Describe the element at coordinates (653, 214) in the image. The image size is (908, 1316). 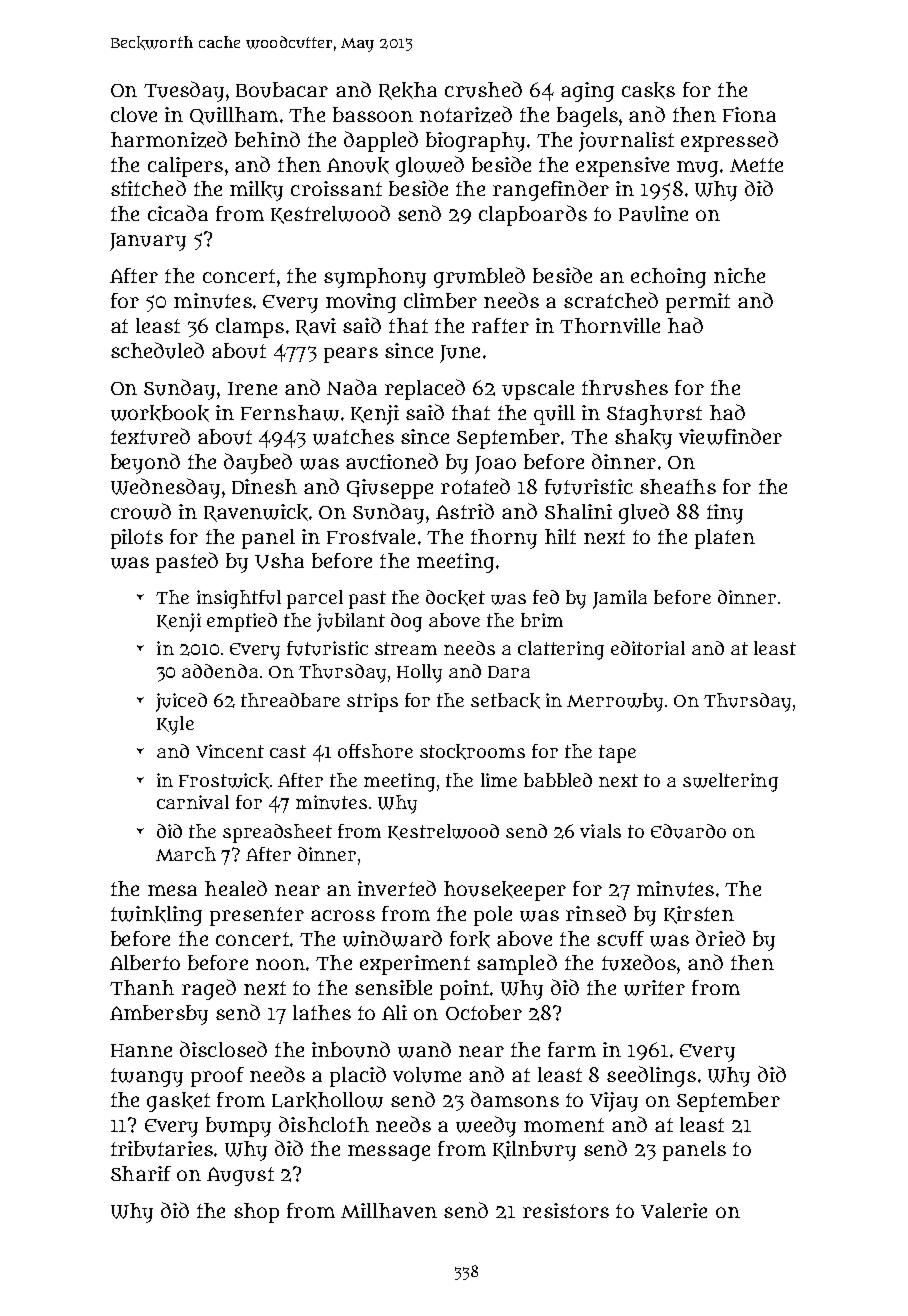
I see `Pauline` at that location.
